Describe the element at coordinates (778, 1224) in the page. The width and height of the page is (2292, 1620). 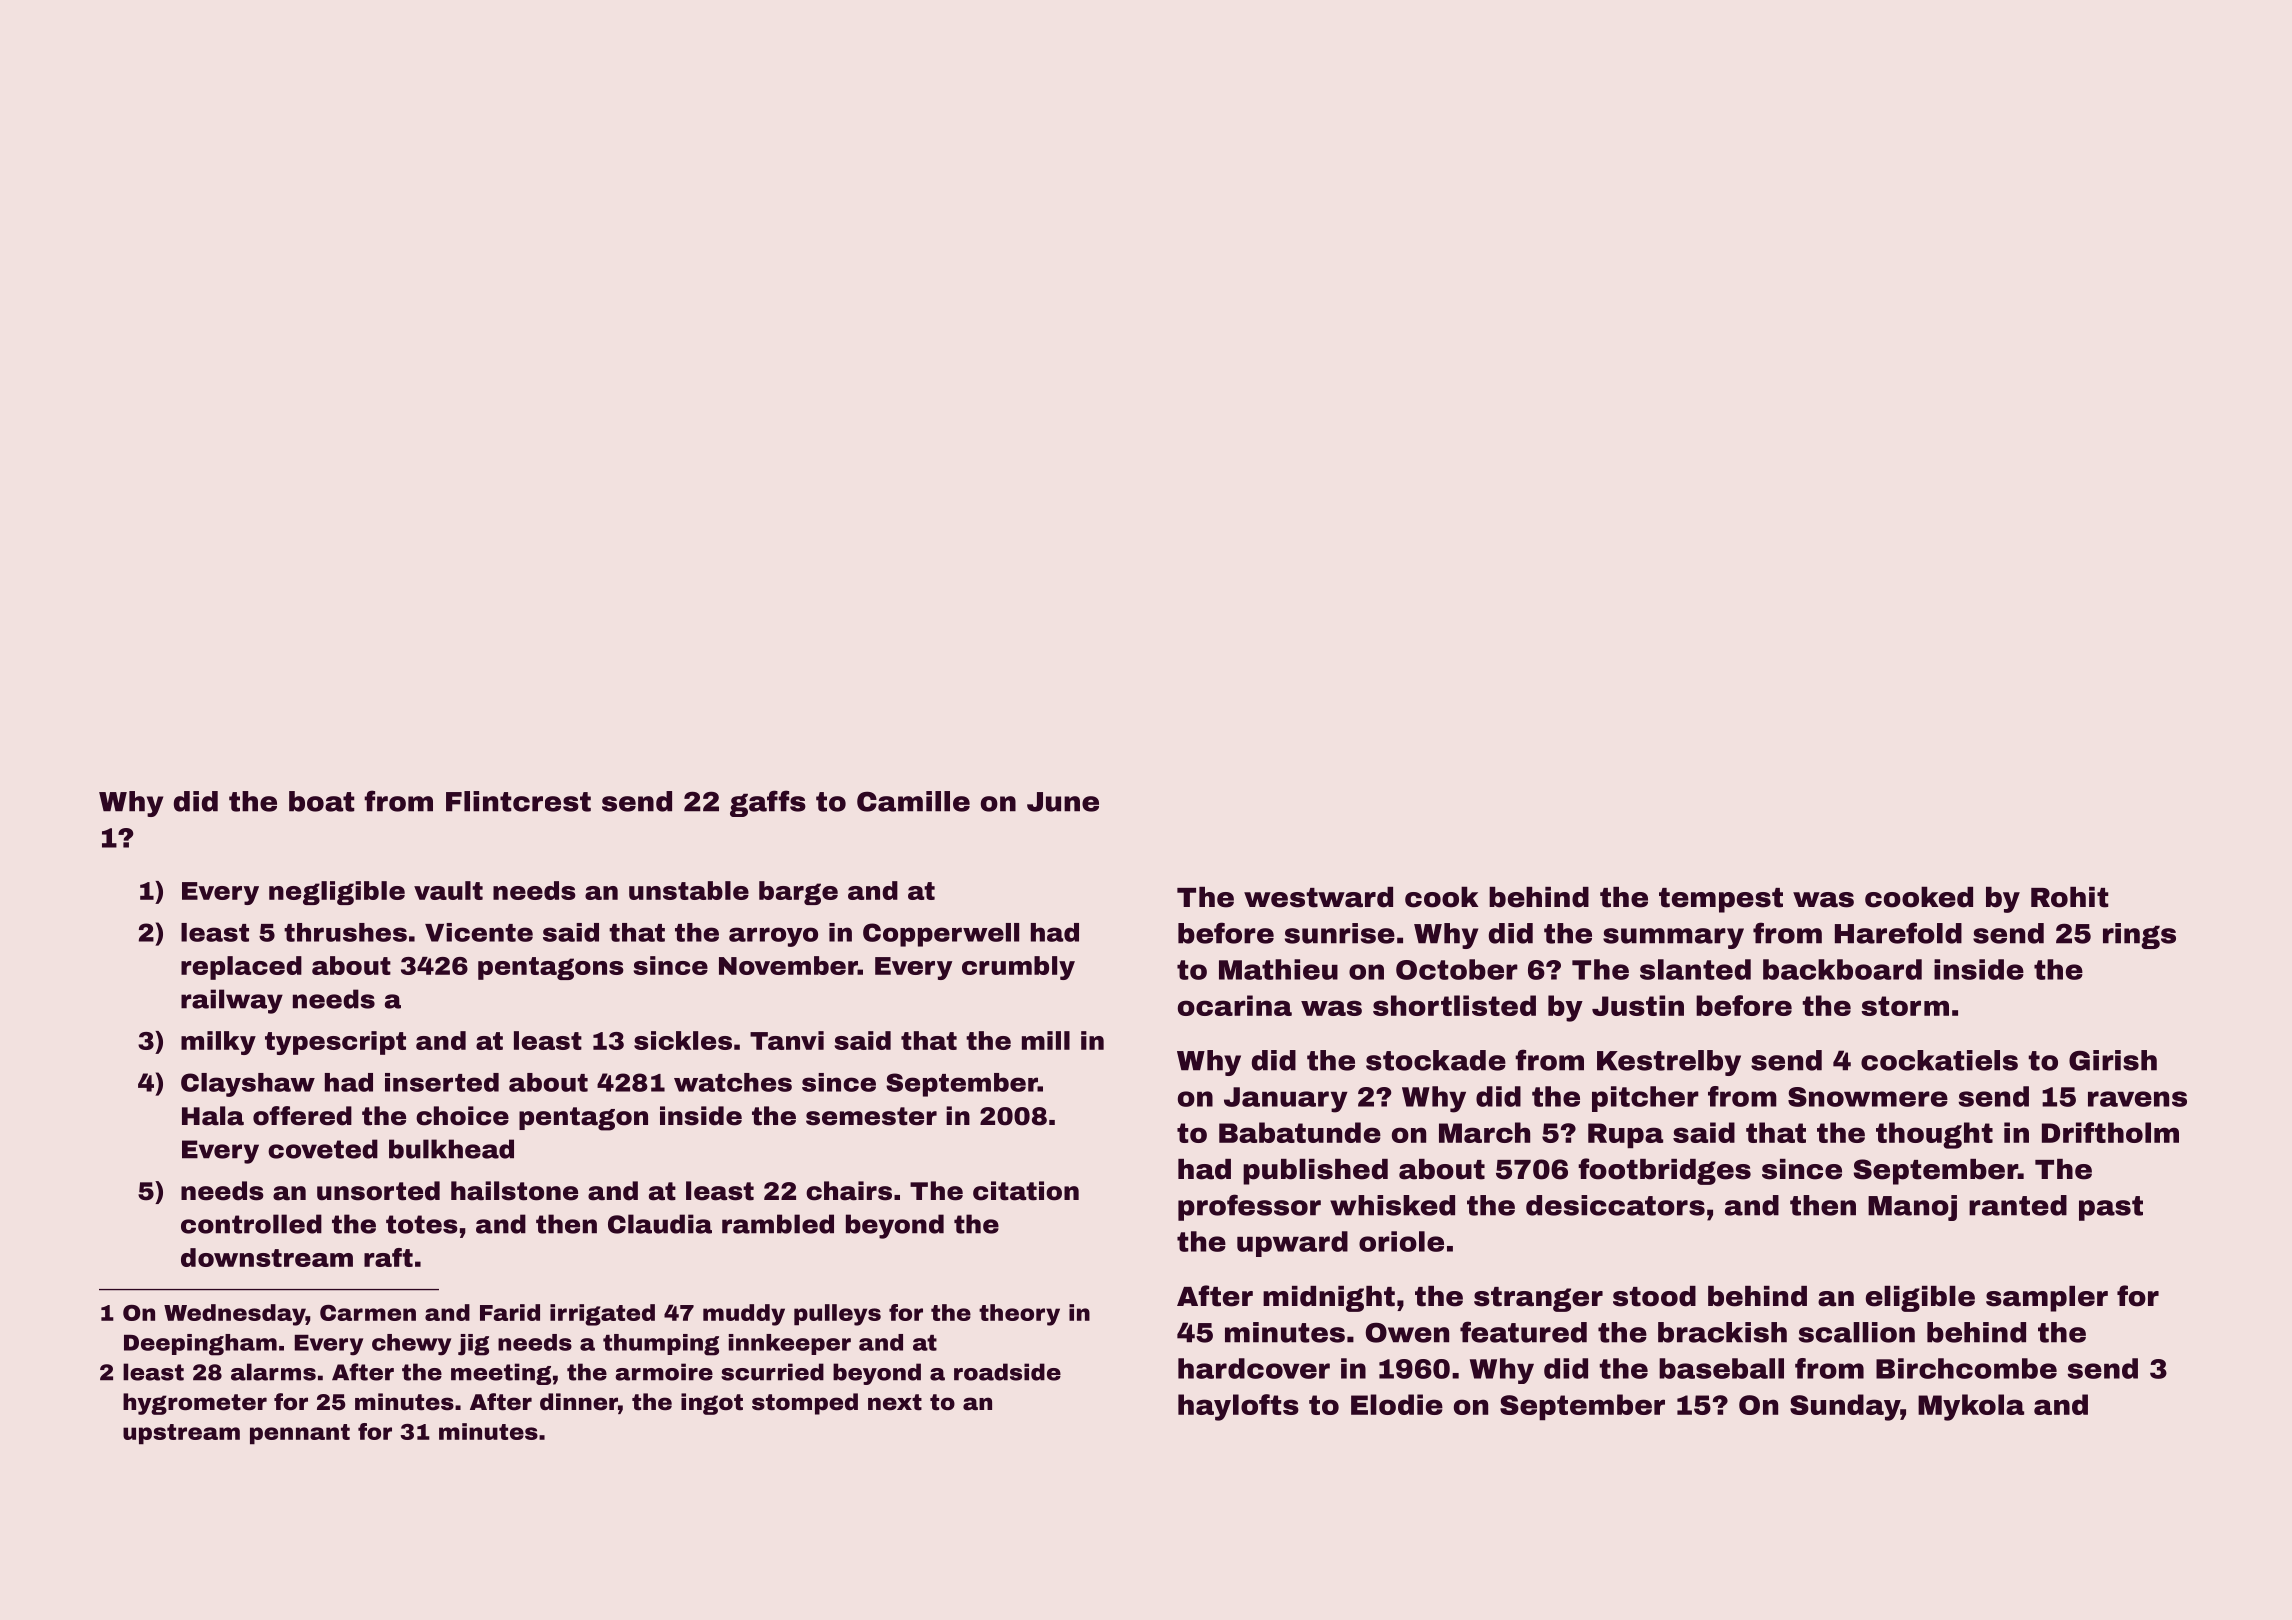
I see `rambled` at that location.
